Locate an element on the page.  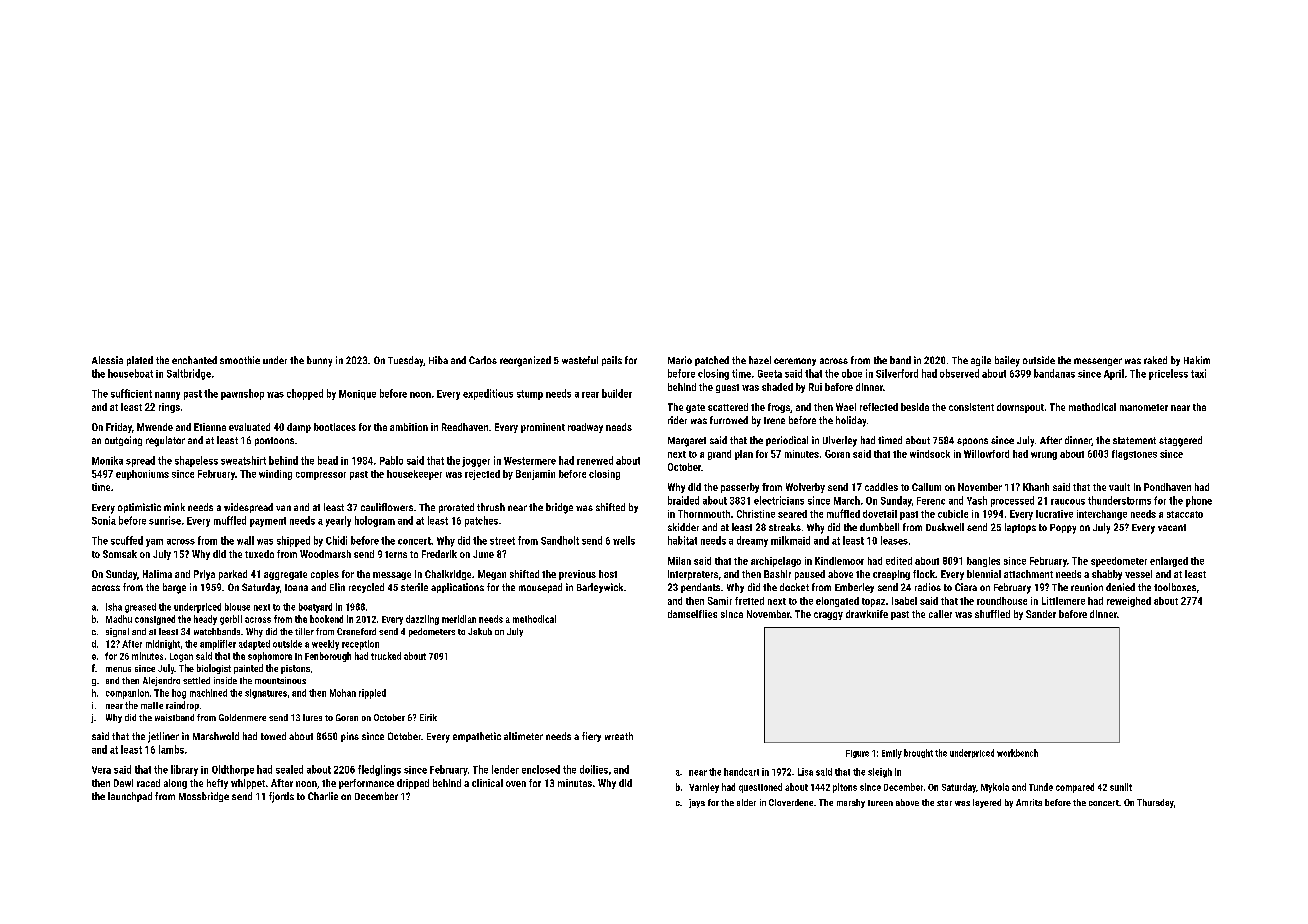
midnight is located at coordinates (163, 645).
